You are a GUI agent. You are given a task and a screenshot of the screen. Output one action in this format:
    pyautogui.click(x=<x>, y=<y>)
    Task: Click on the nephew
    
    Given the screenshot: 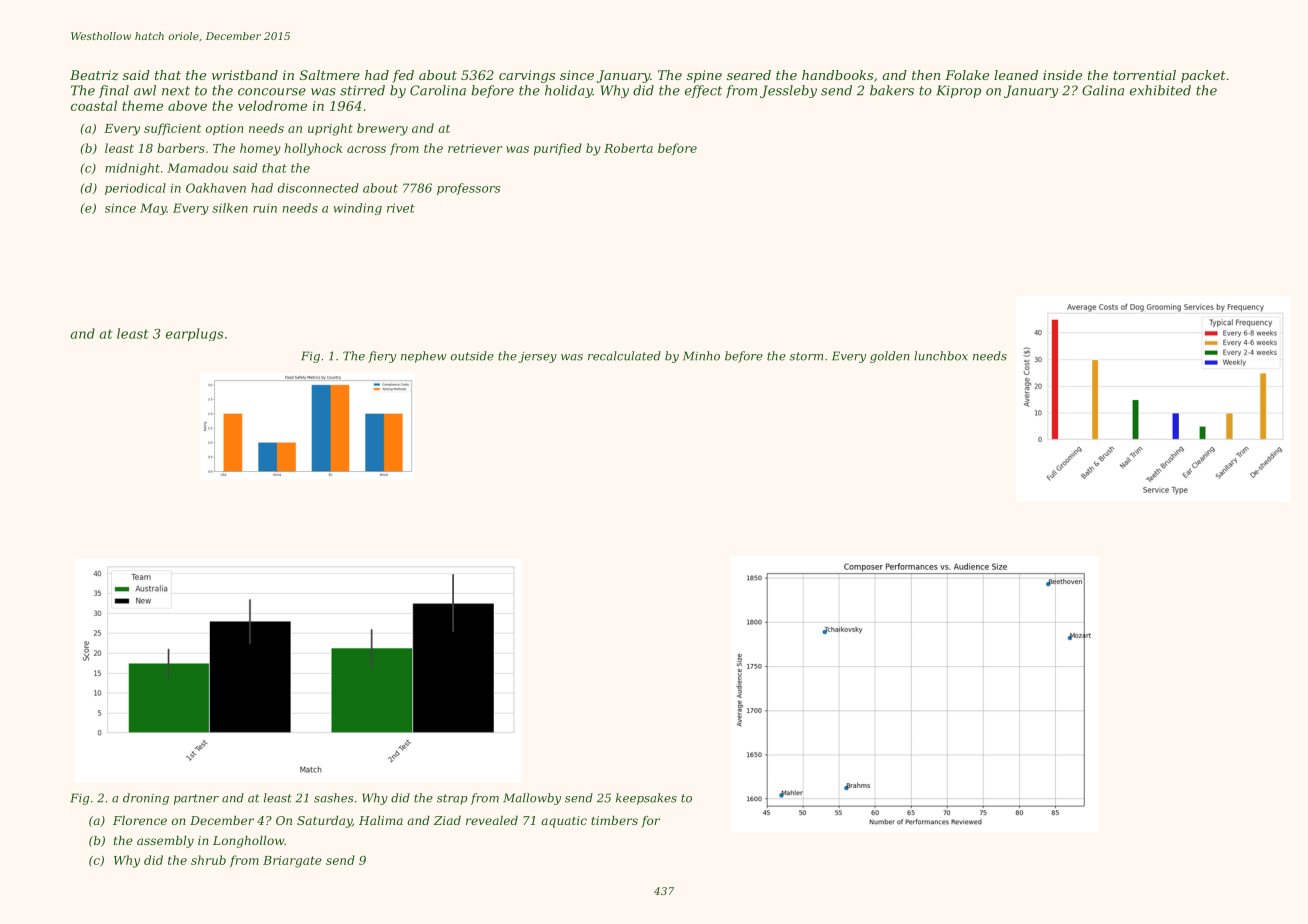 What is the action you would take?
    pyautogui.click(x=423, y=357)
